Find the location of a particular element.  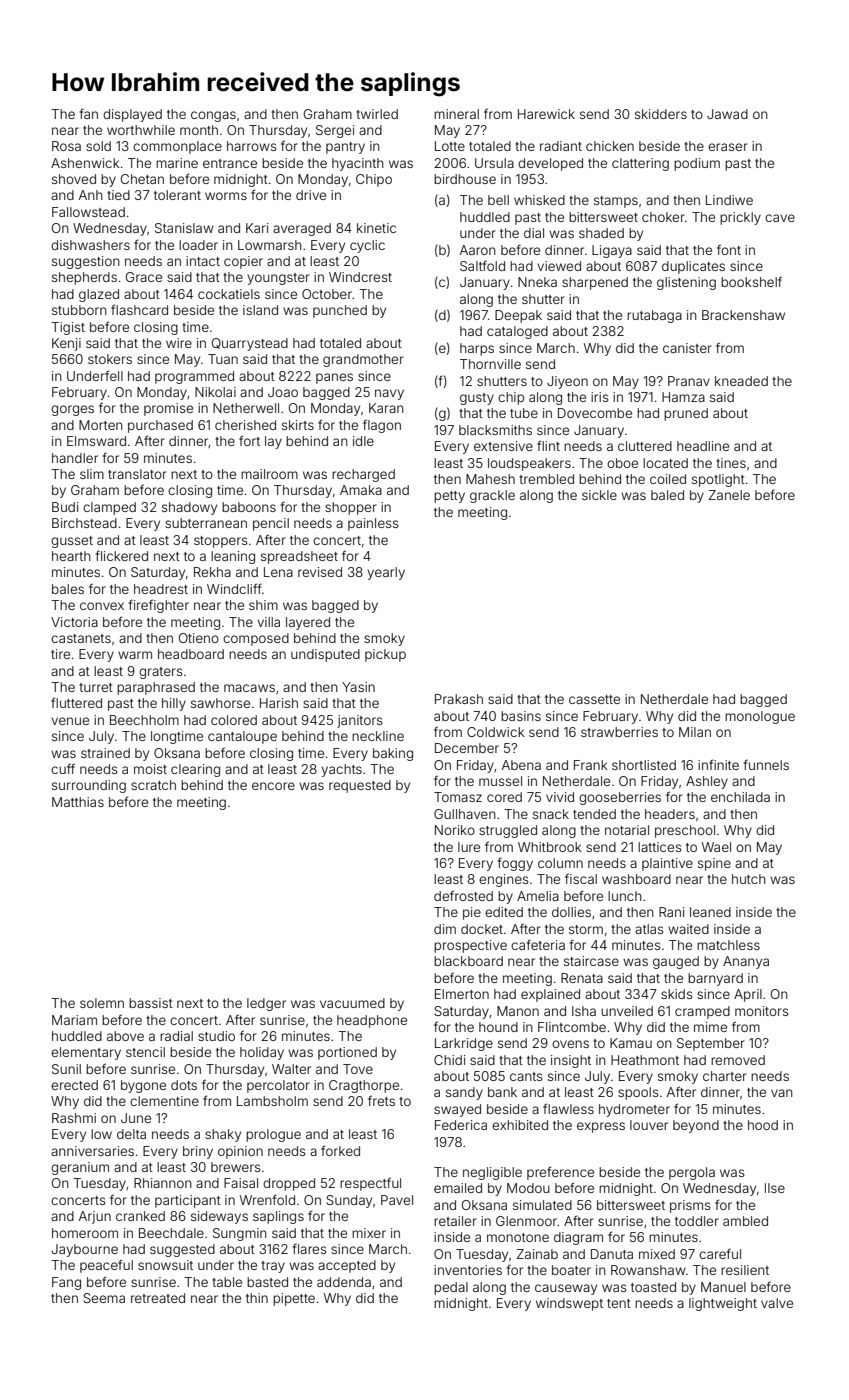

gorges is located at coordinates (72, 410).
